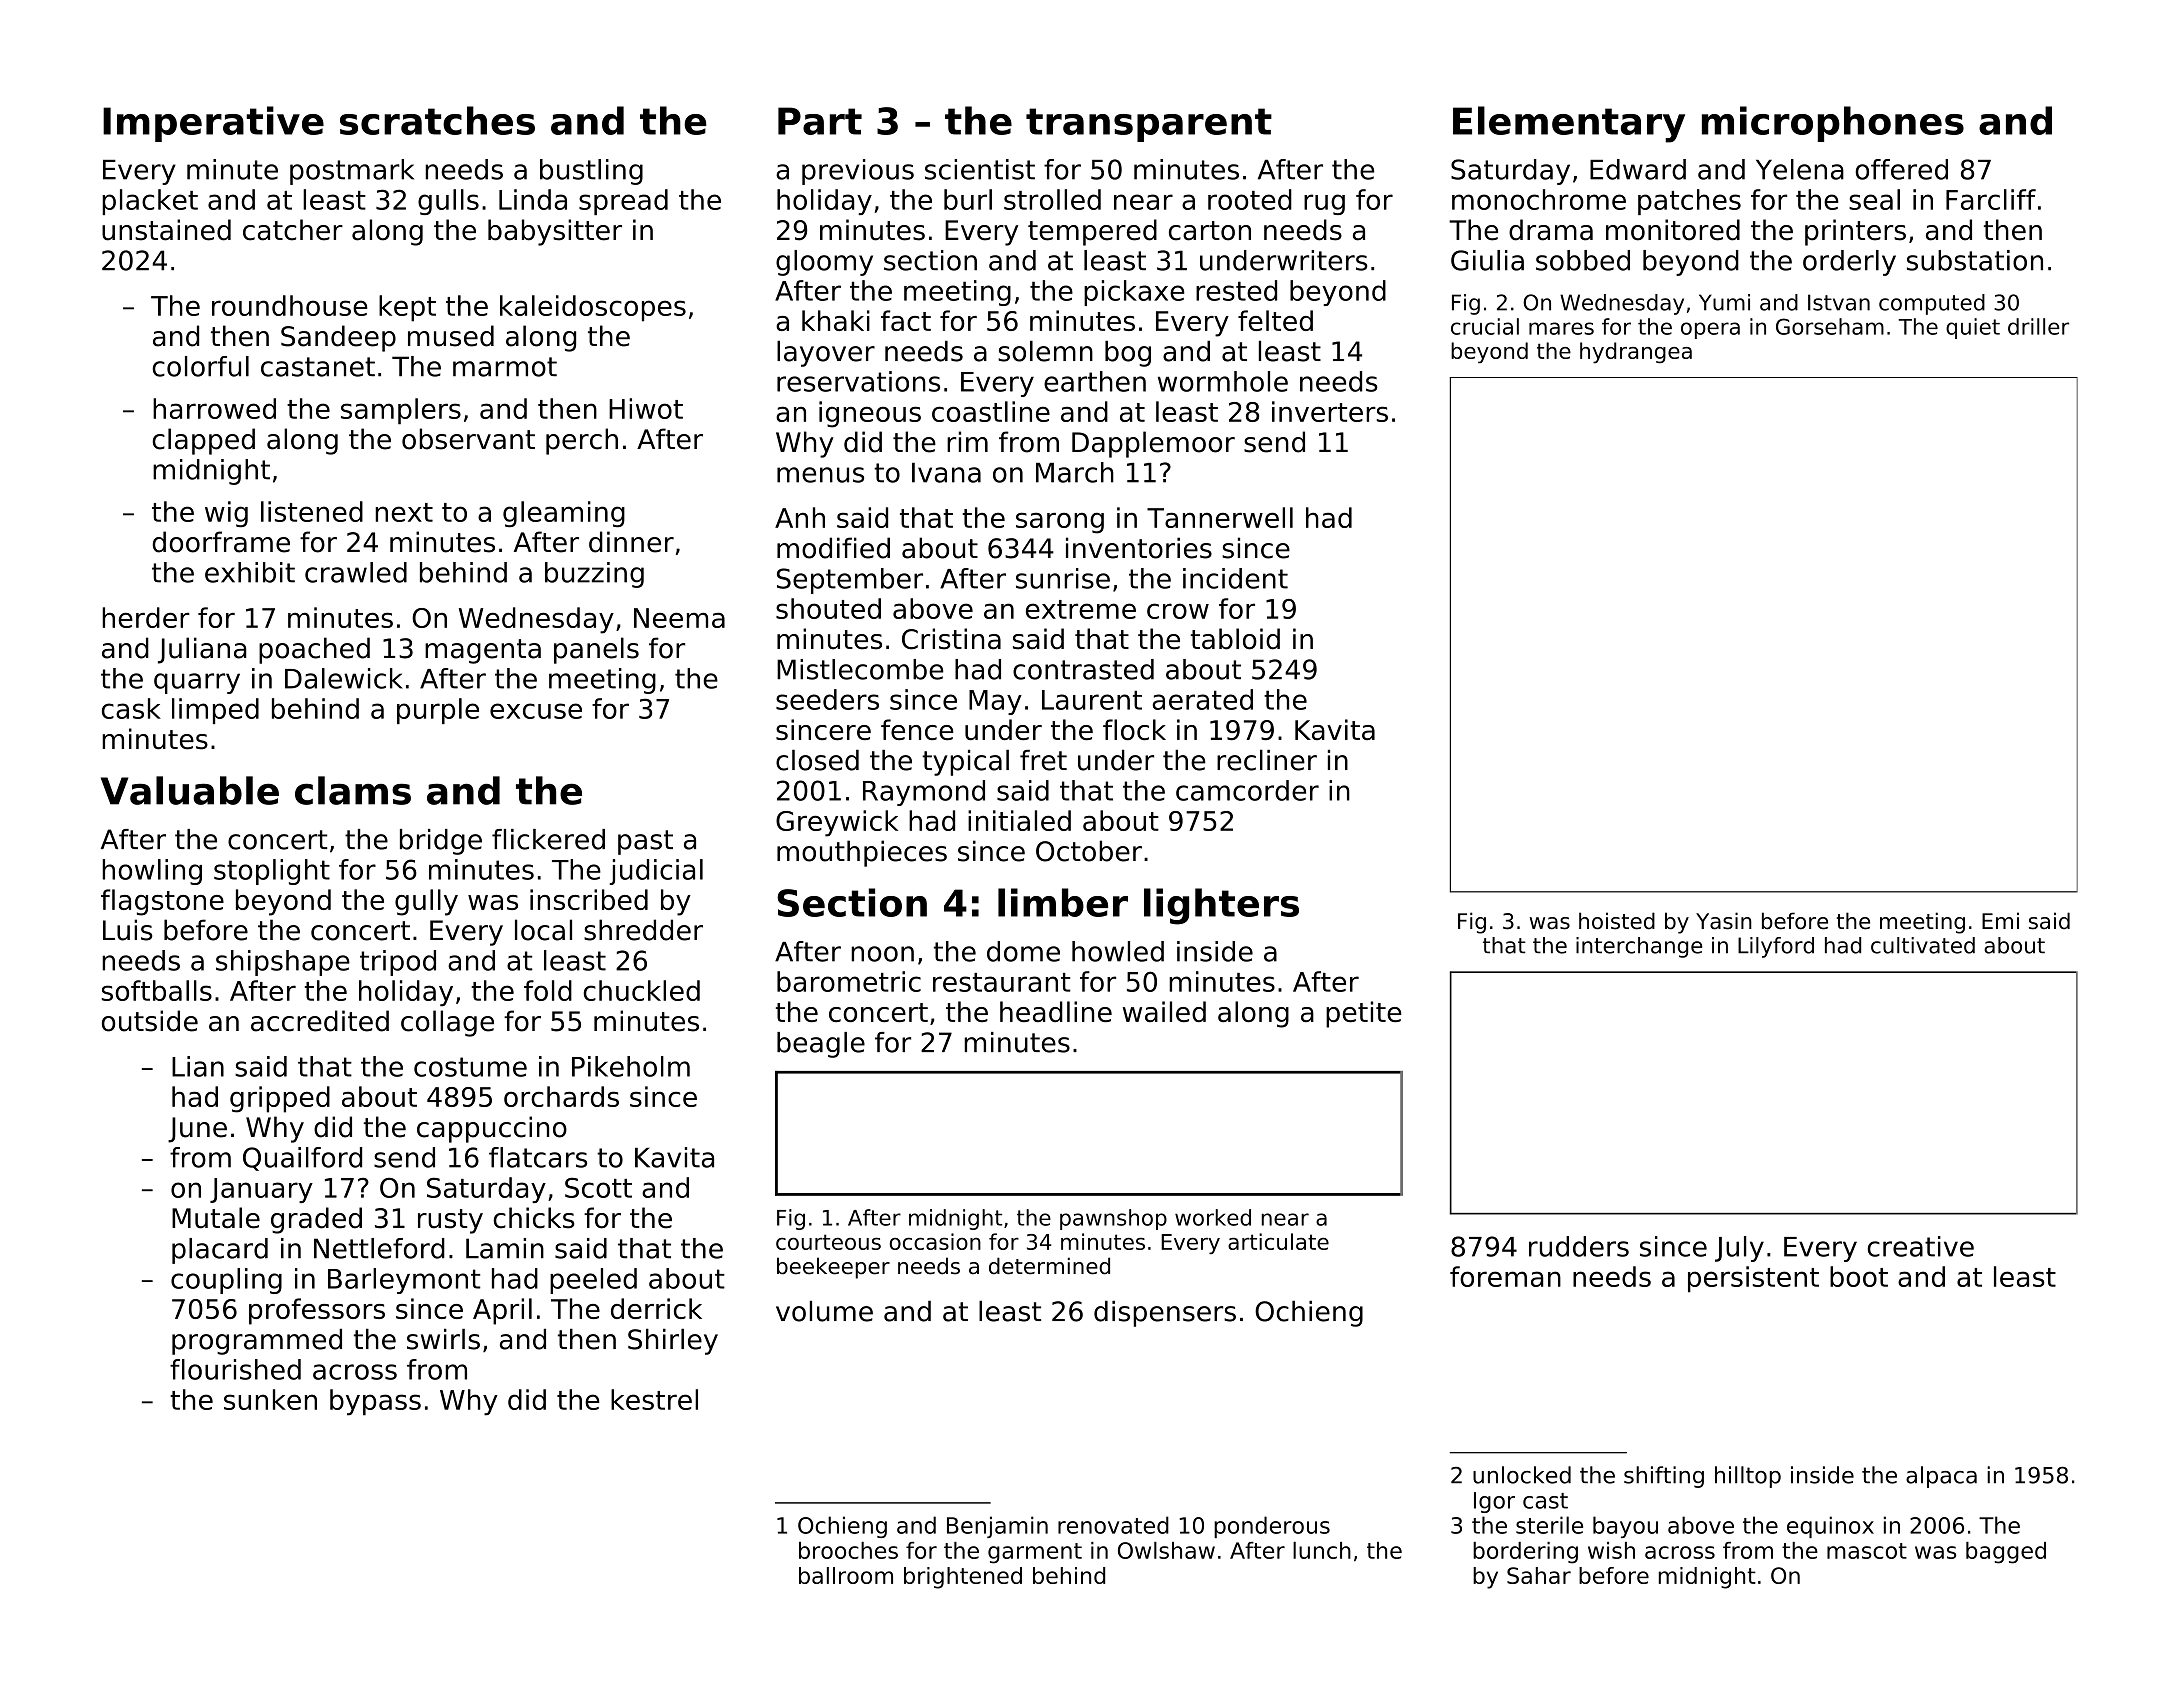 Image resolution: width=2178 pixels, height=1683 pixels. What do you see at coordinates (654, 1399) in the screenshot?
I see `kestrel` at bounding box center [654, 1399].
